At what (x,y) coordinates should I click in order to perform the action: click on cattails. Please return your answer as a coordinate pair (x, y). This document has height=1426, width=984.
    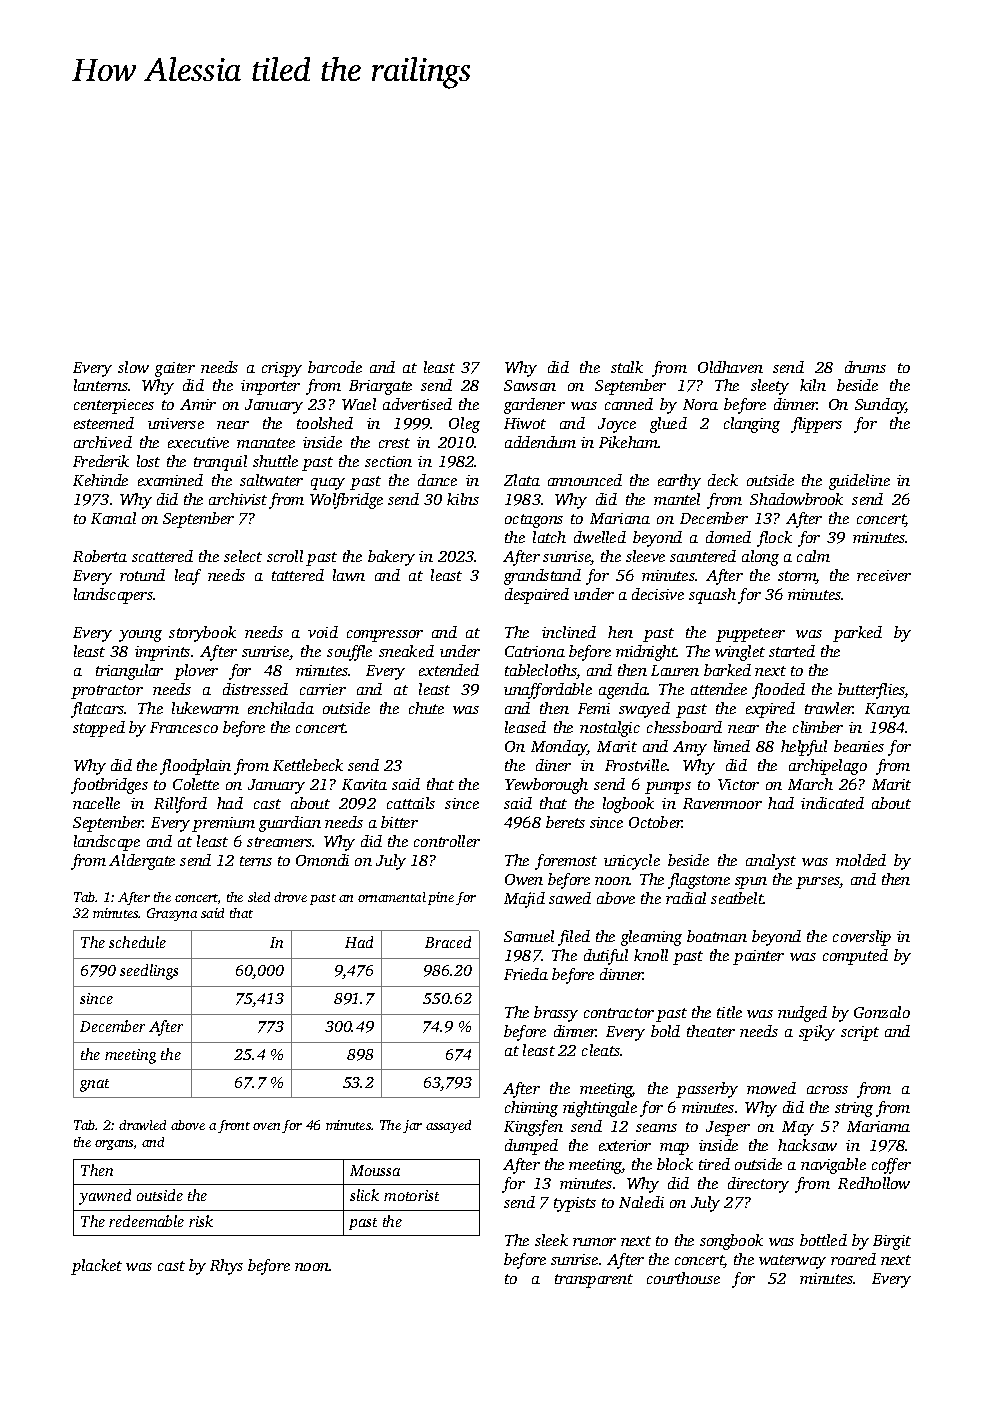
    Looking at the image, I should click on (411, 803).
